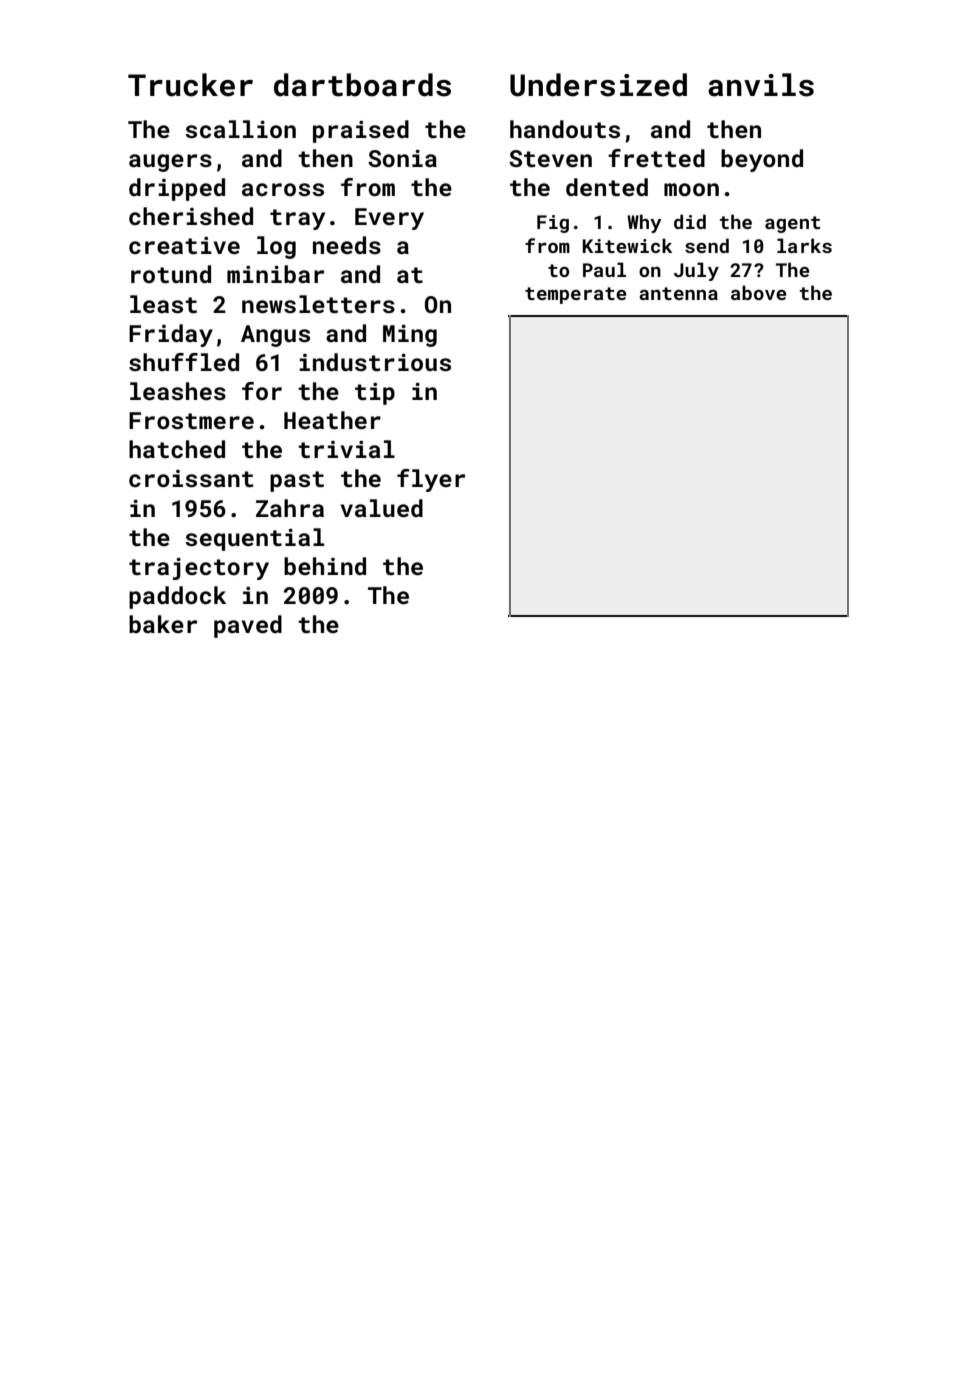  What do you see at coordinates (375, 393) in the screenshot?
I see `tip` at bounding box center [375, 393].
